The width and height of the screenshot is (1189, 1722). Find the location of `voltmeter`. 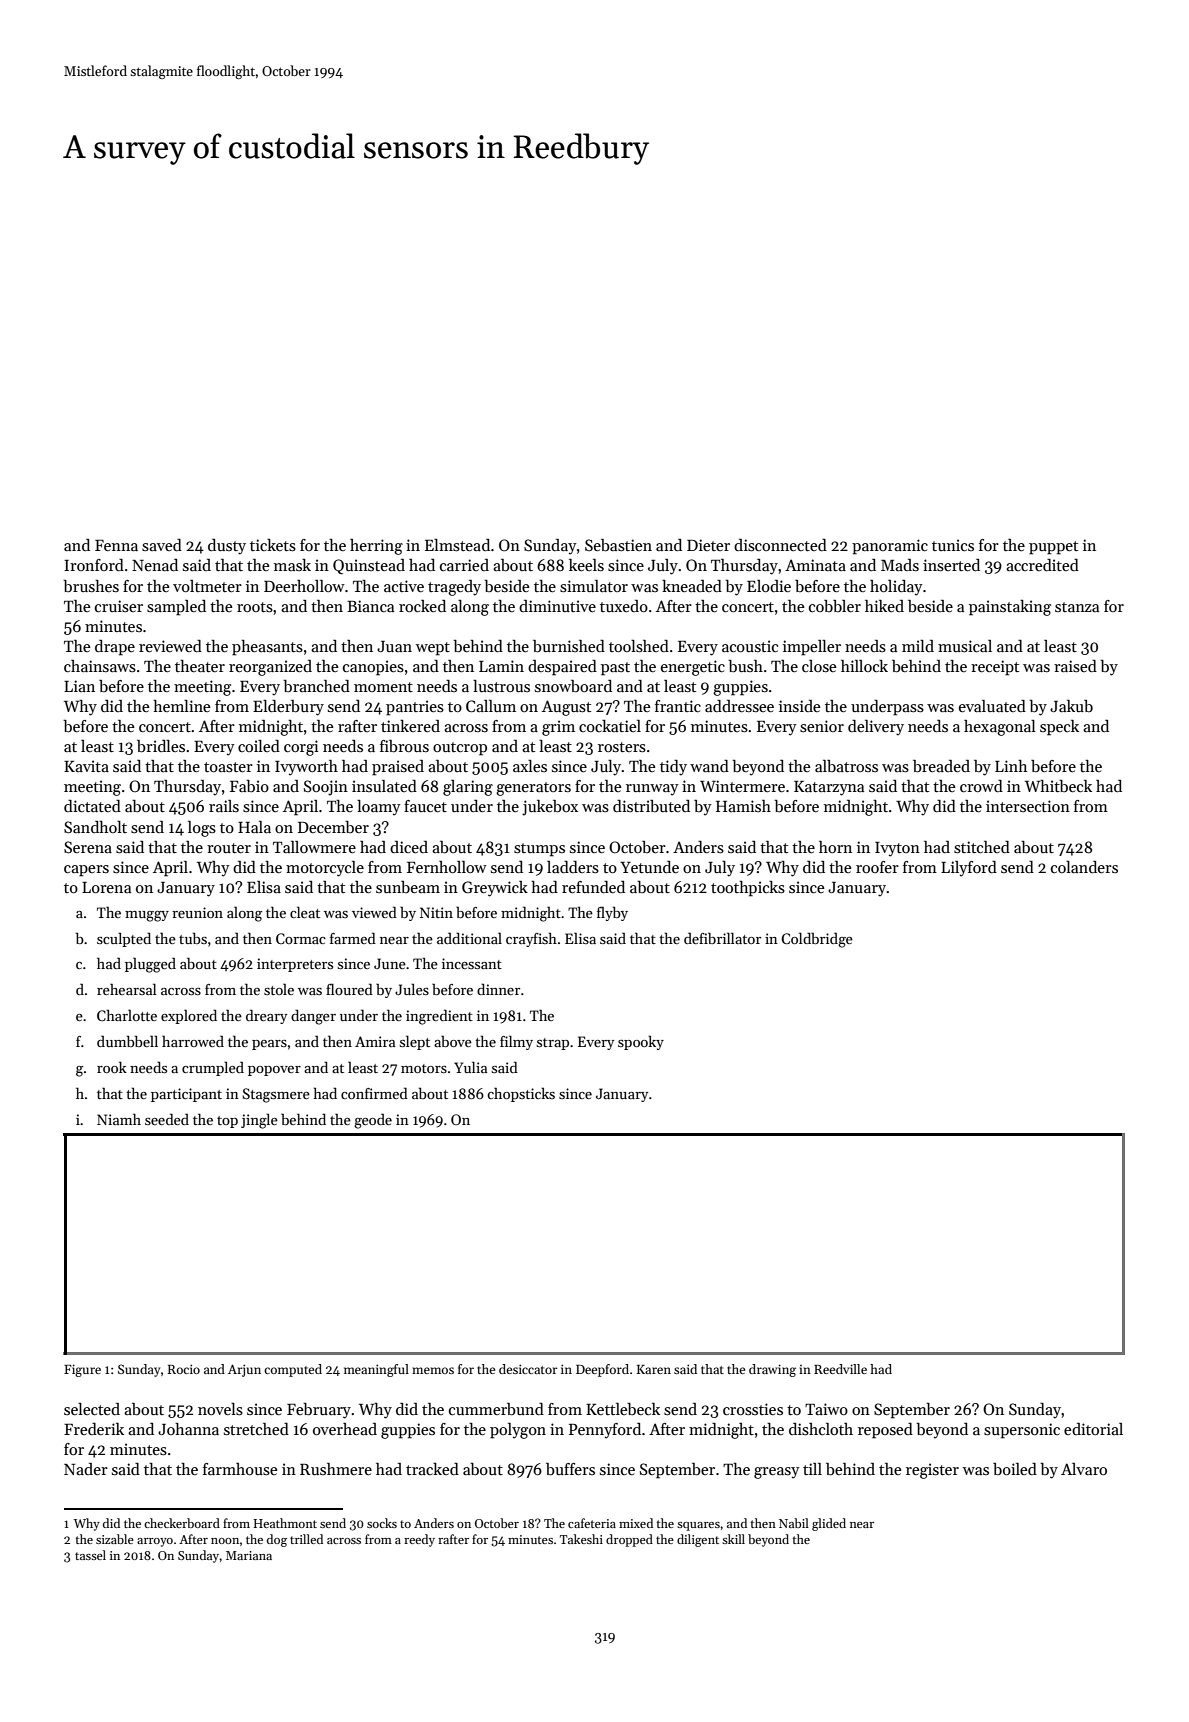

voltmeter is located at coordinates (207, 586).
